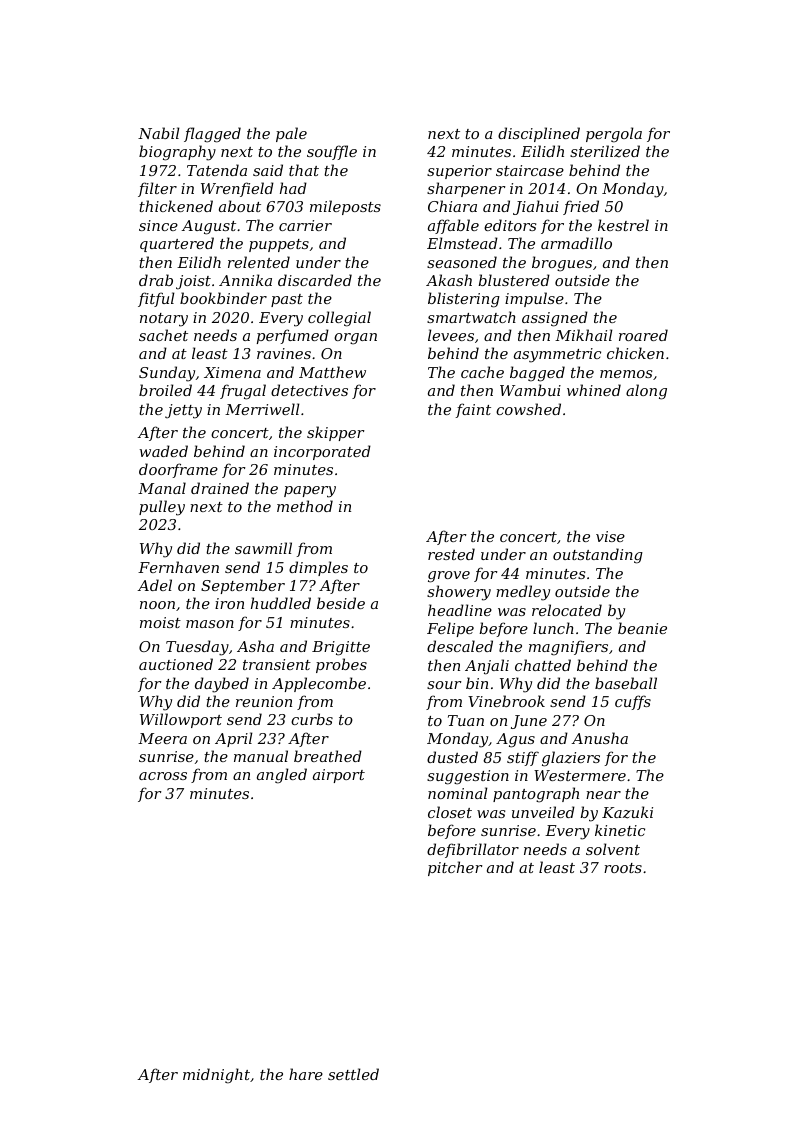 This screenshot has height=1148, width=809. I want to click on midnight, so click(216, 1076).
